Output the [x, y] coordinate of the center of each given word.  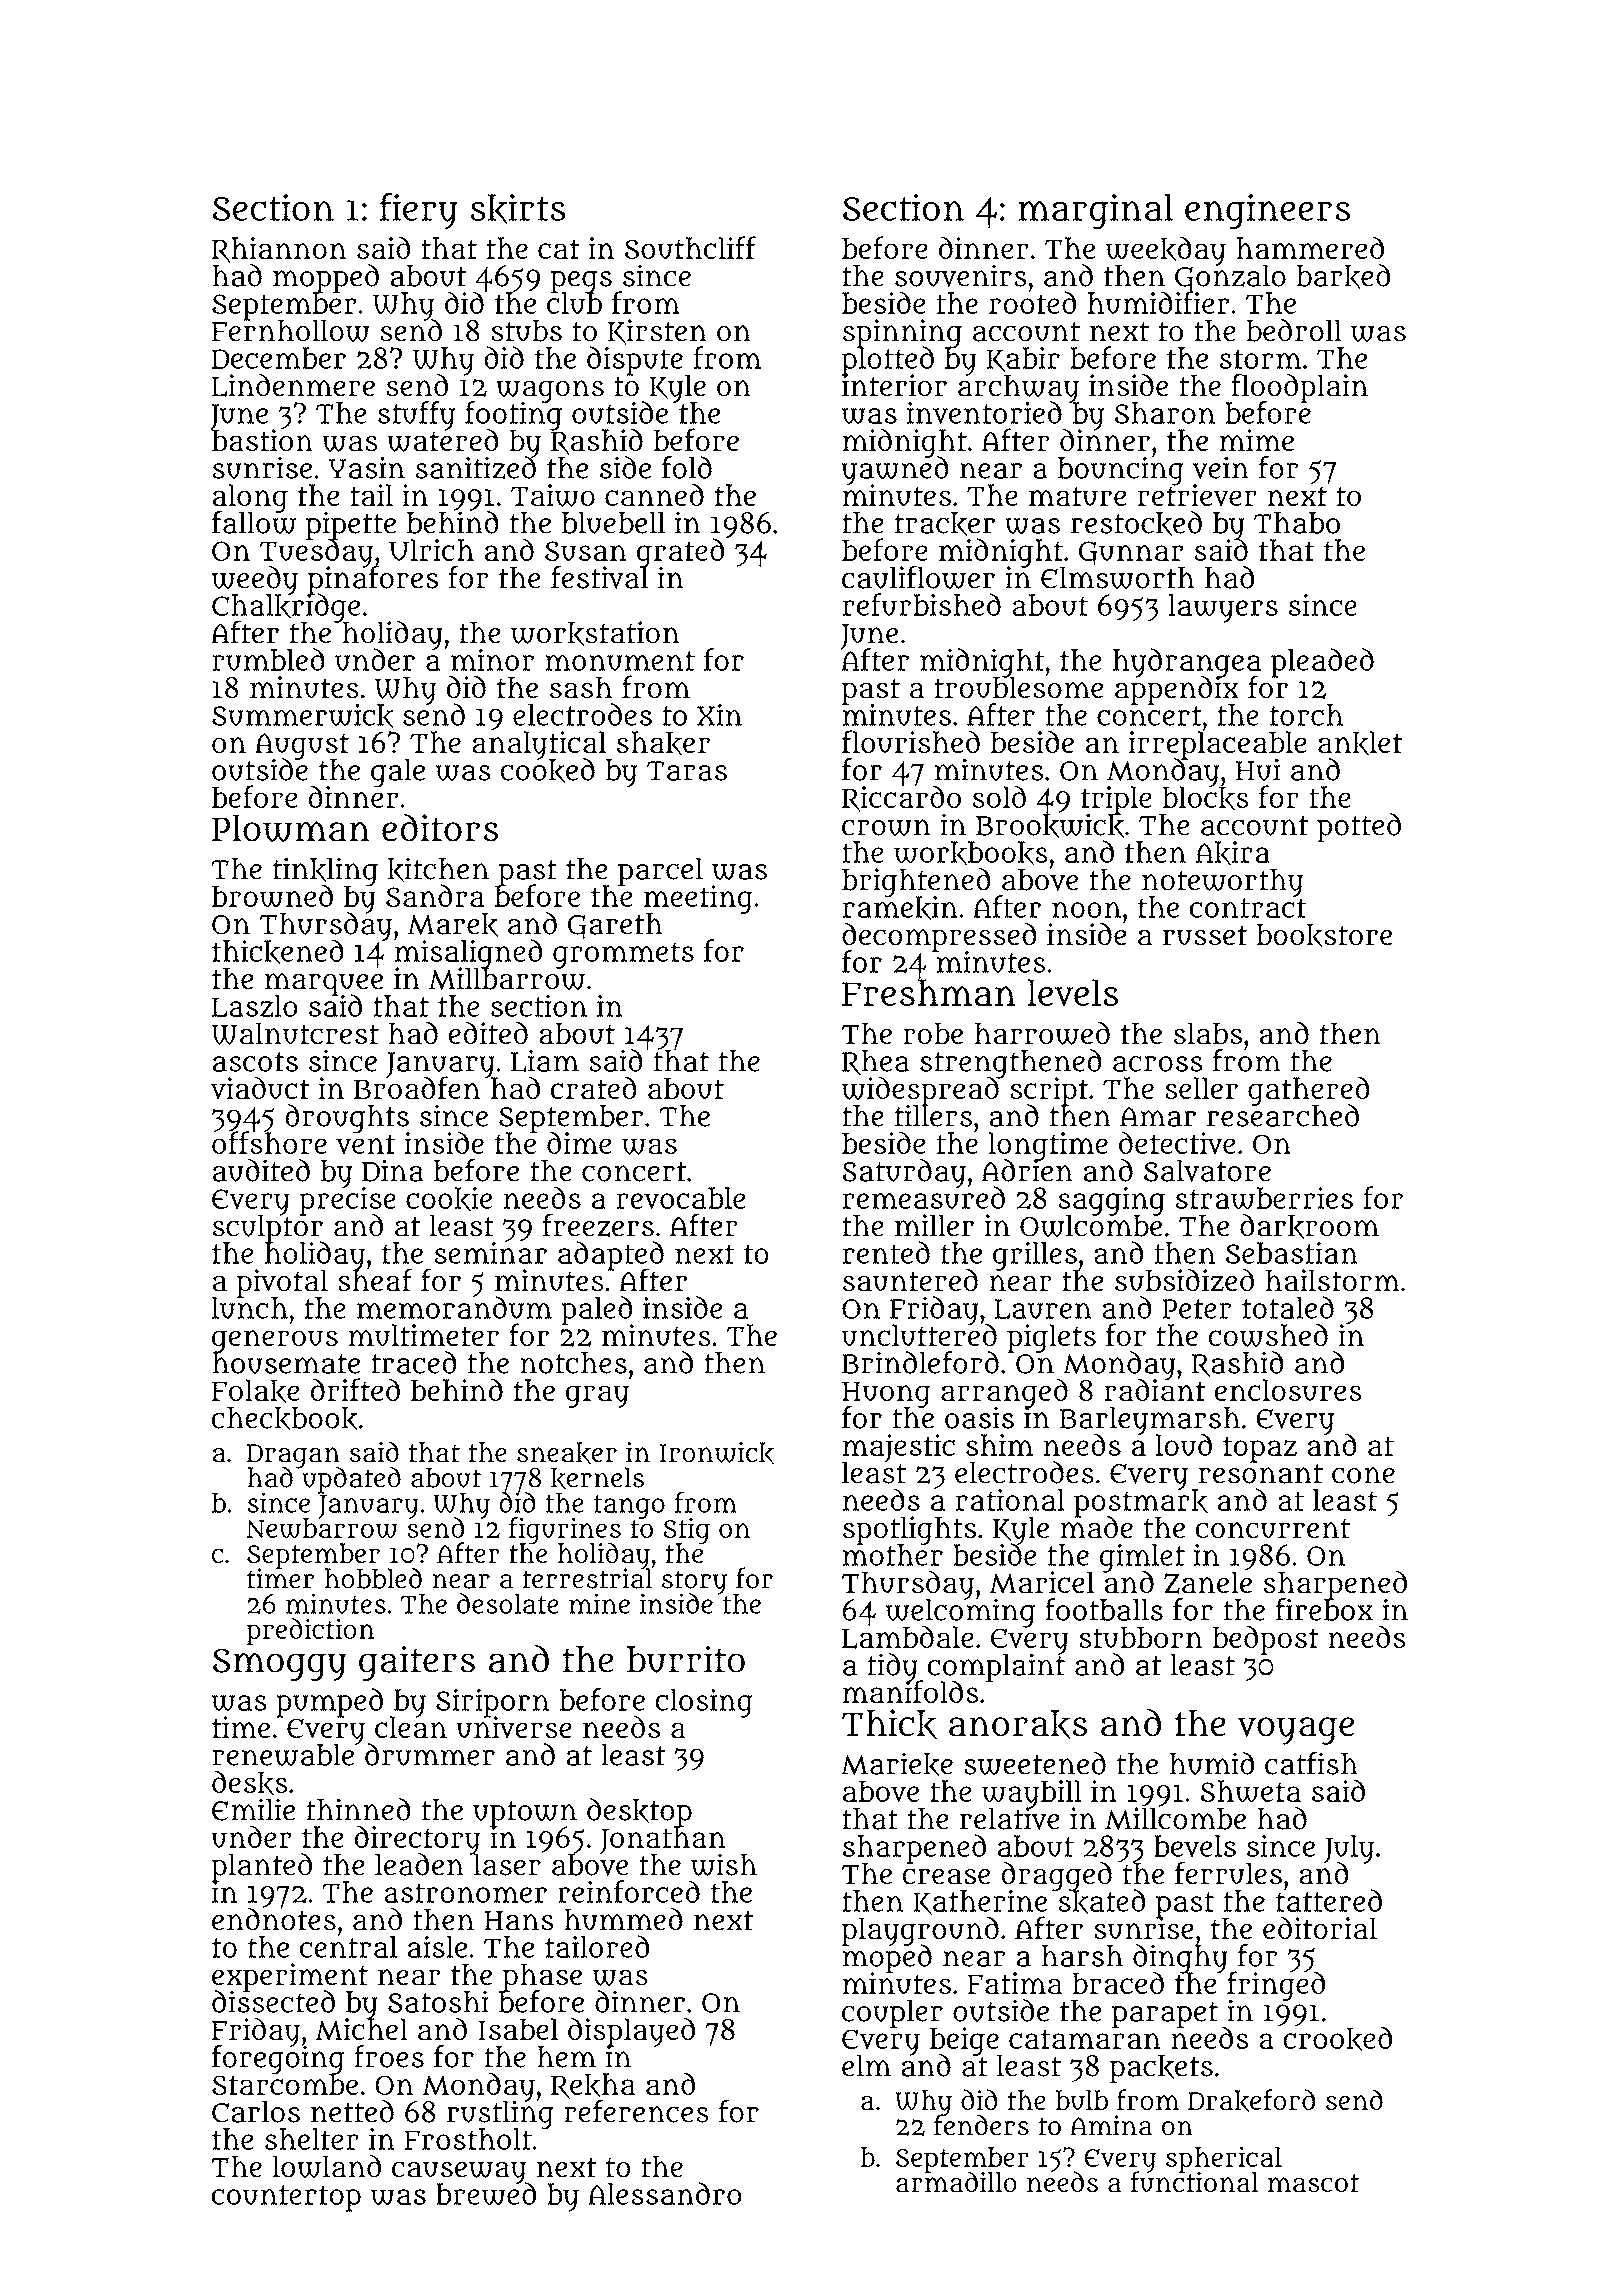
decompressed [939, 937]
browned [272, 896]
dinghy [1180, 1959]
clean [411, 1727]
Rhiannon [279, 250]
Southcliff [690, 247]
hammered [1310, 247]
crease [946, 1876]
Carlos [256, 2112]
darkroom [1309, 1226]
